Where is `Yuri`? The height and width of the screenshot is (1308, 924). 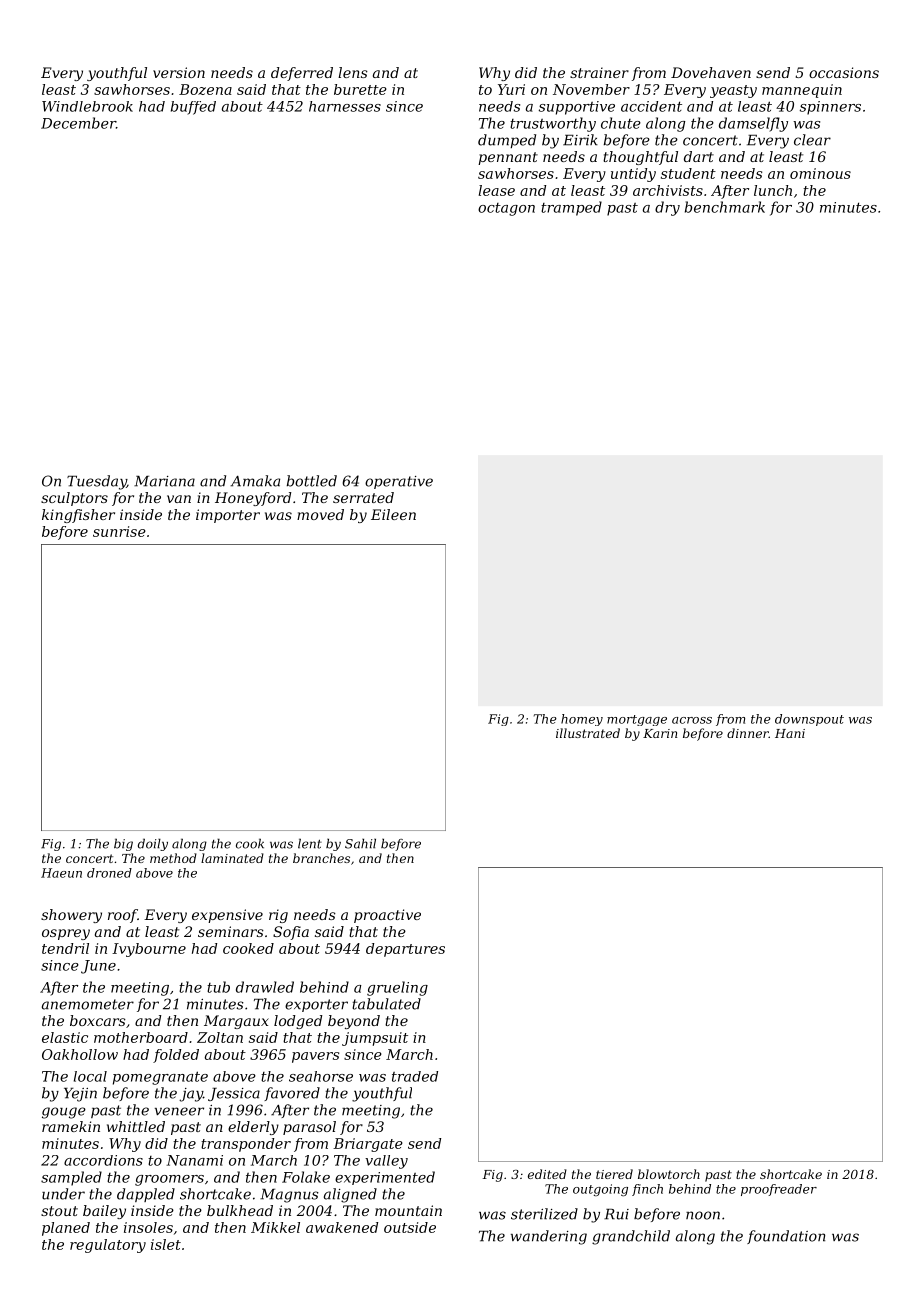 Yuri is located at coordinates (511, 89).
